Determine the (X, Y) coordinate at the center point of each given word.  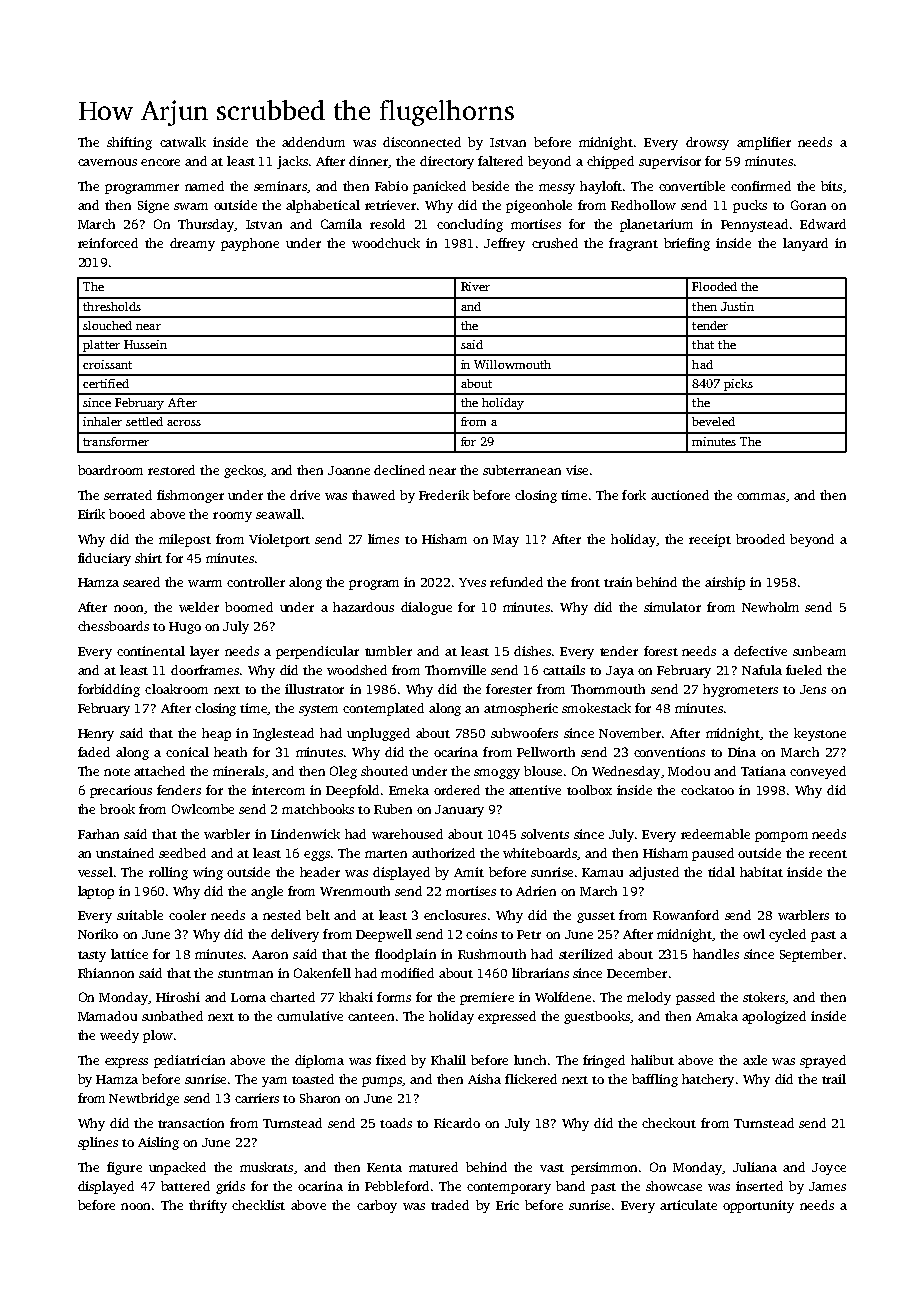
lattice (129, 954)
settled (144, 421)
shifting (129, 143)
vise (577, 470)
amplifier (764, 143)
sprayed (823, 1061)
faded (94, 752)
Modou (689, 771)
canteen (371, 1017)
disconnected (422, 142)
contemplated (383, 709)
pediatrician (189, 1061)
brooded (760, 539)
